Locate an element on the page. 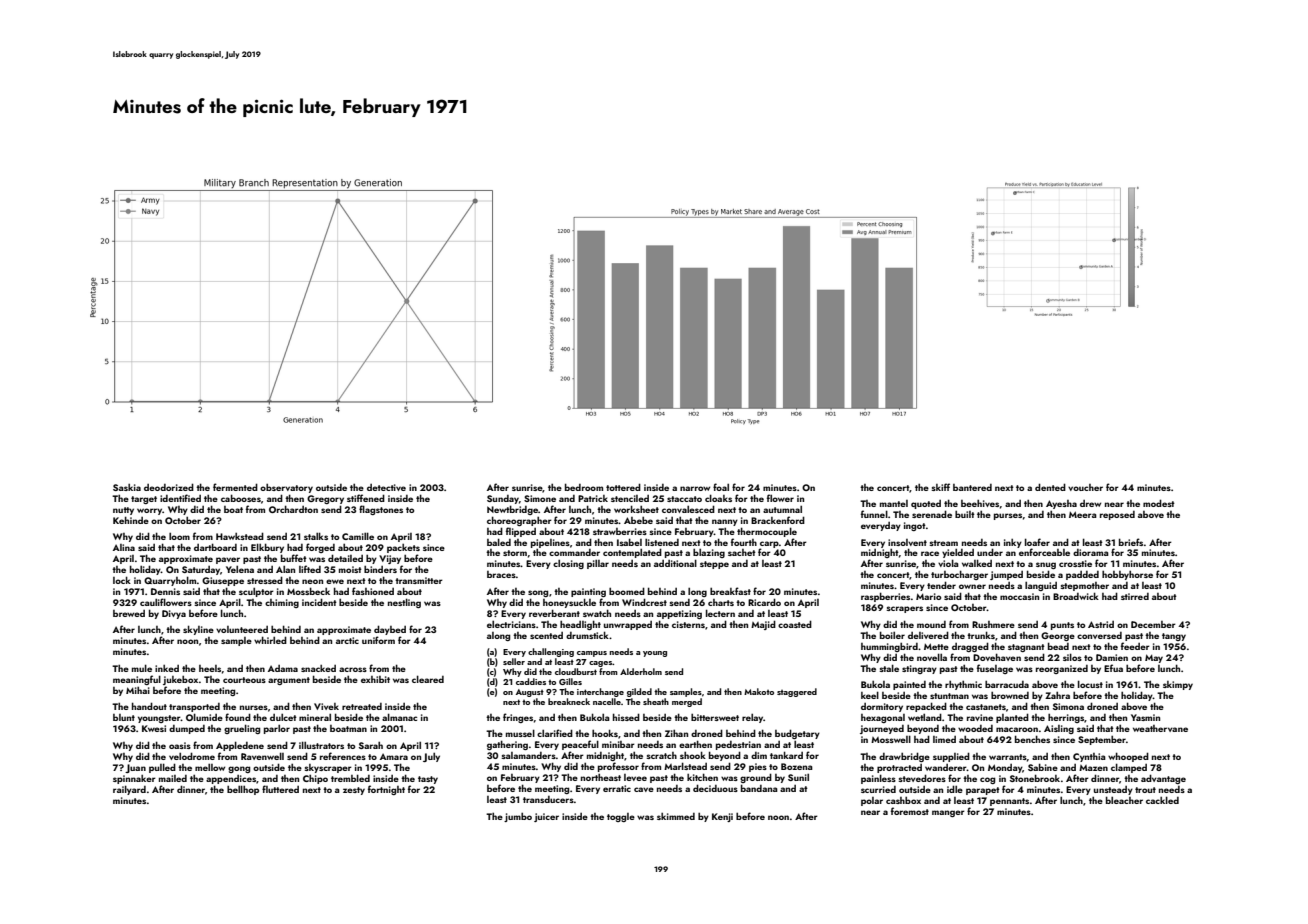 This image has height=924, width=1308. bellhop is located at coordinates (243, 790).
